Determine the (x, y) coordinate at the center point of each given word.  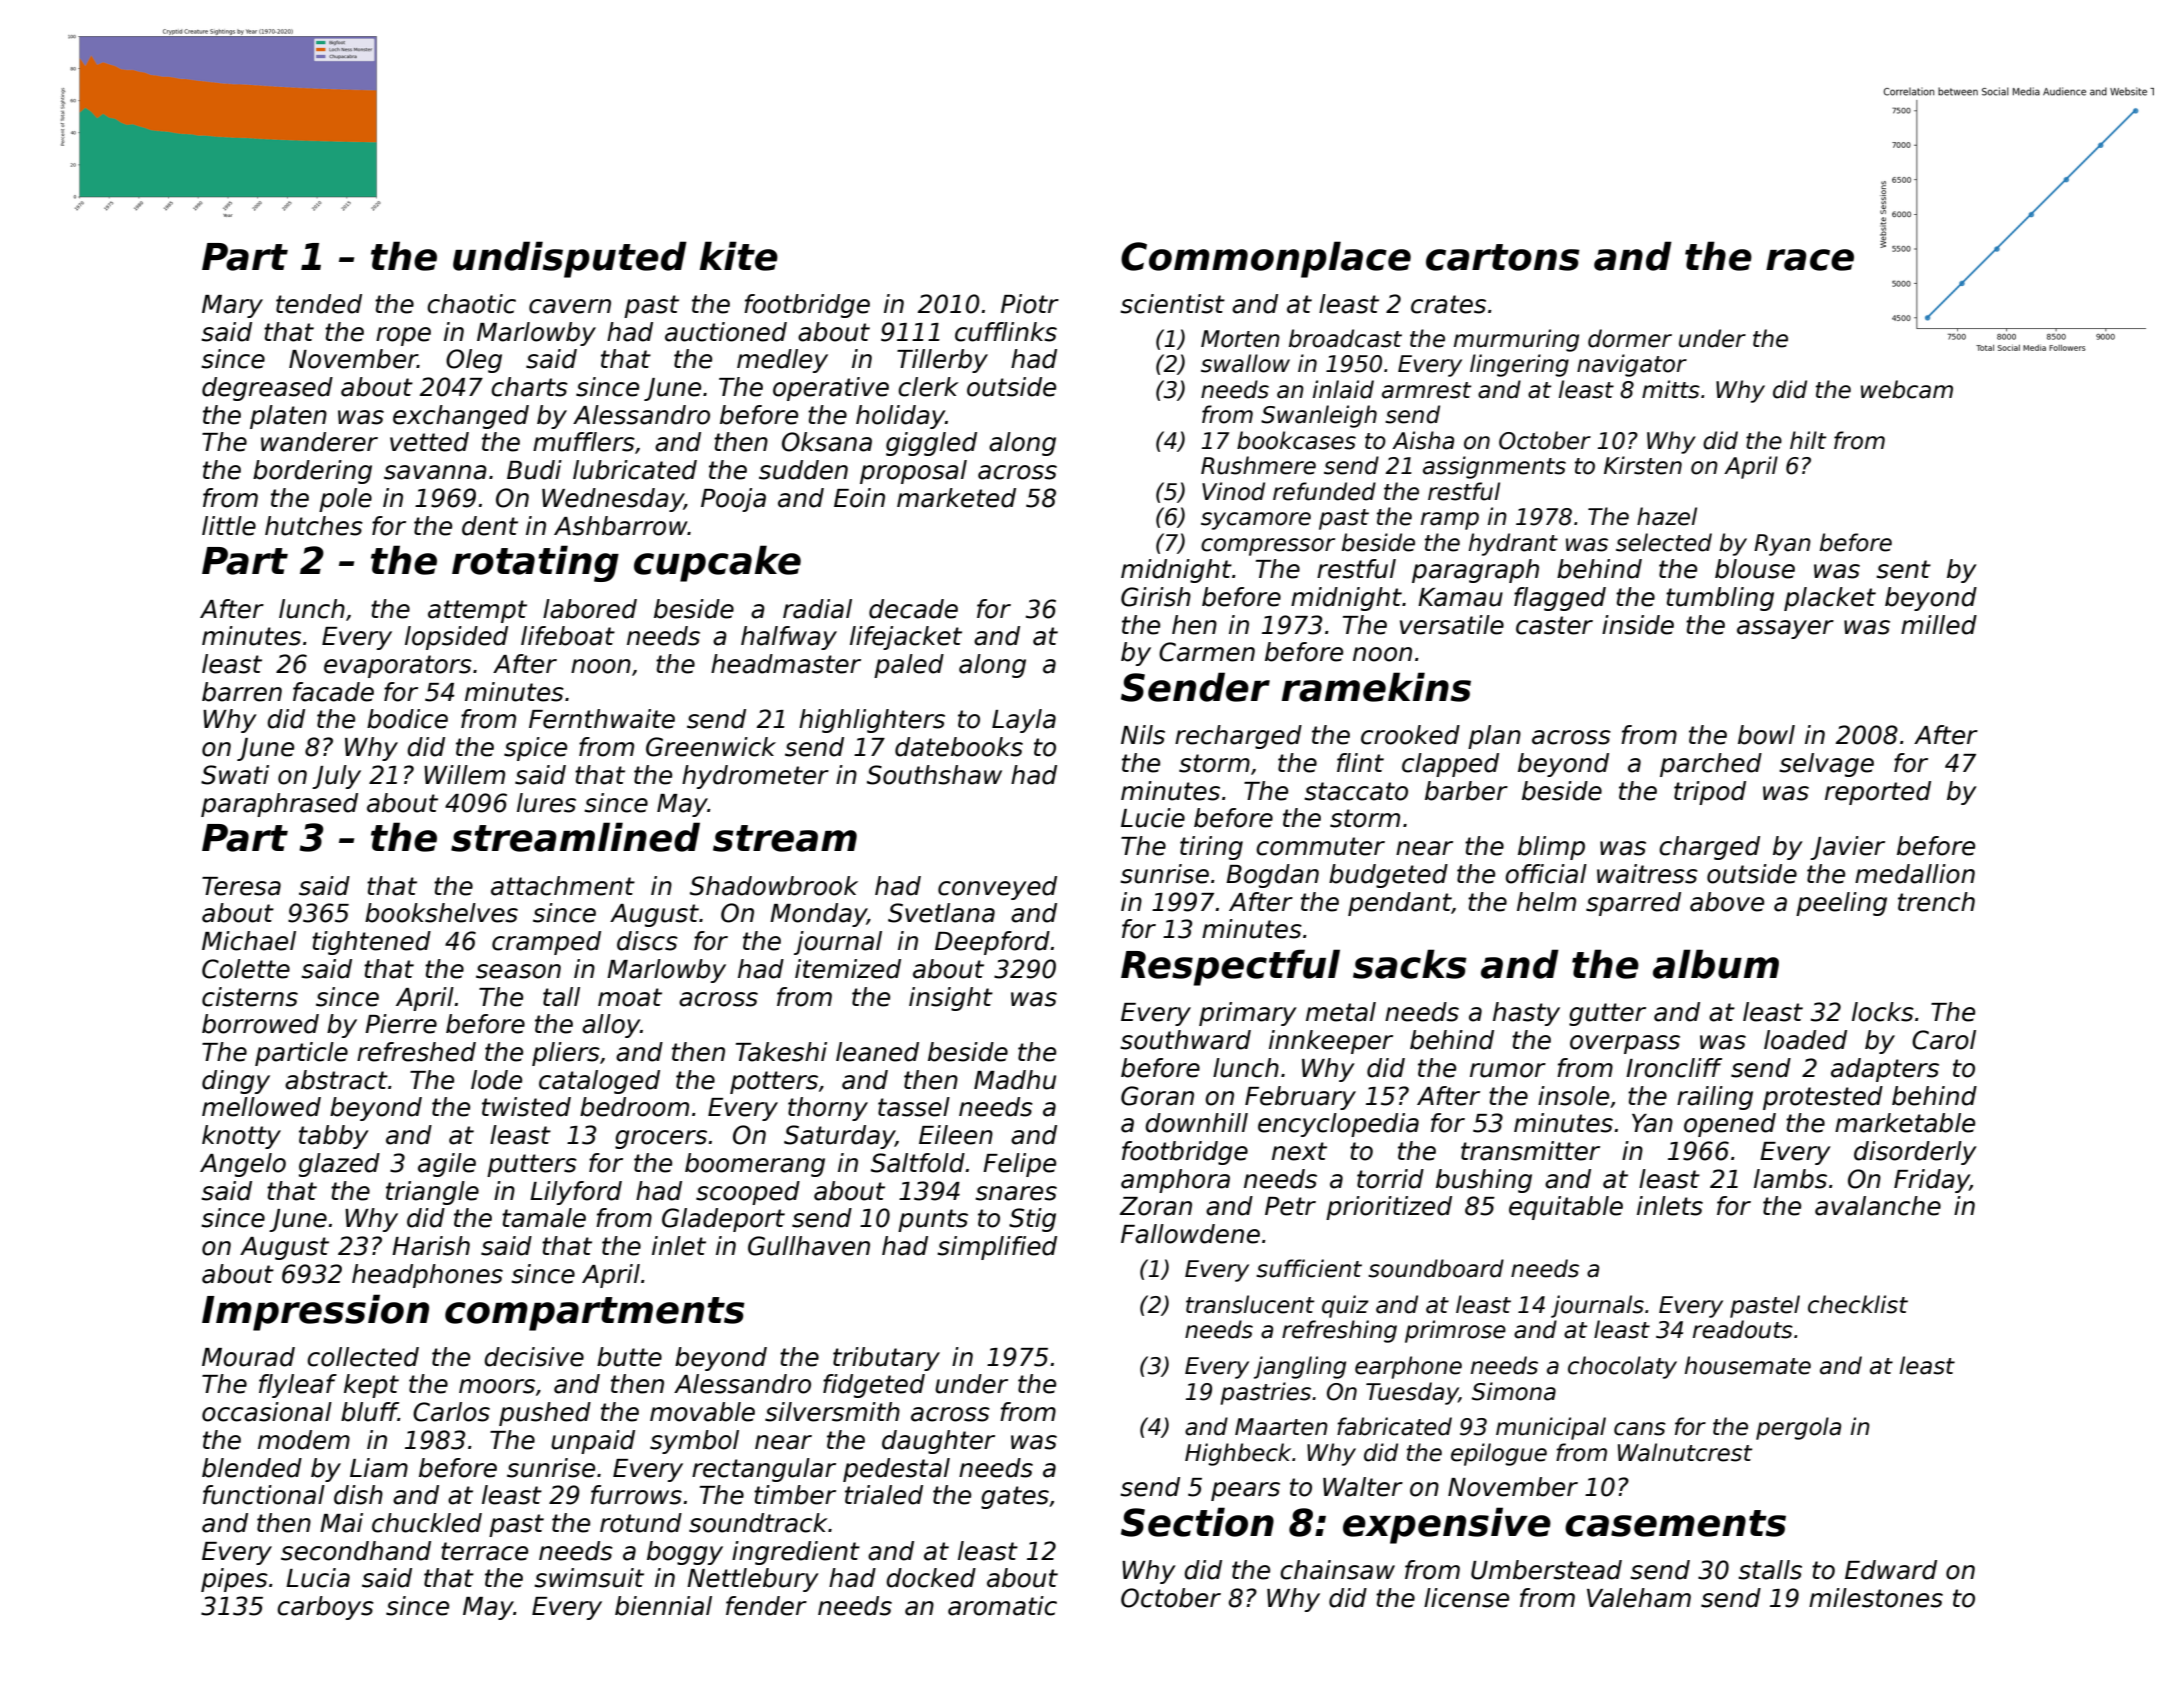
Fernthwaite (602, 719)
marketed (956, 498)
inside (1638, 625)
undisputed (570, 259)
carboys (325, 1608)
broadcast (1345, 338)
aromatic (1002, 1606)
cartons (1503, 257)
